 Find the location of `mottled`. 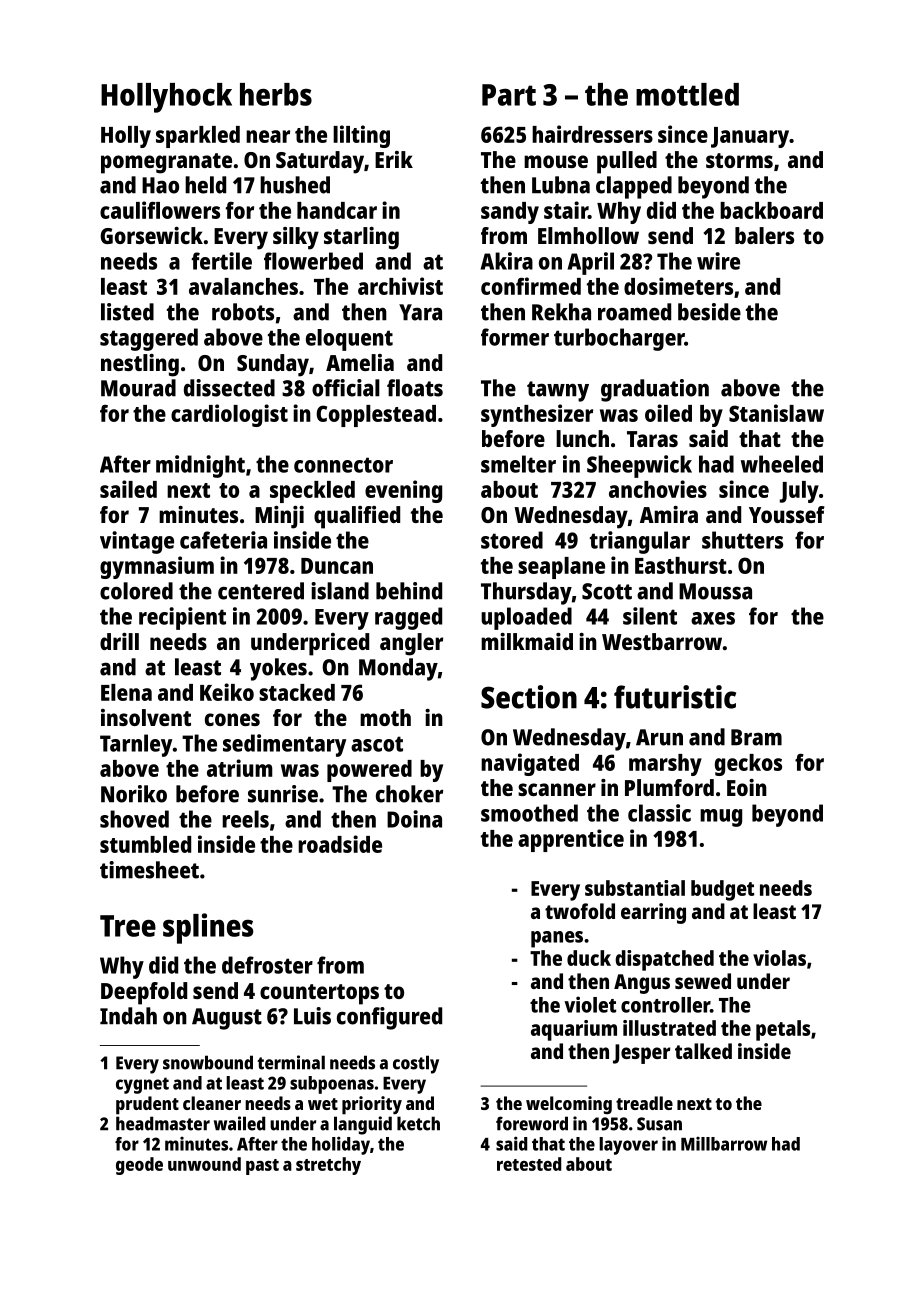

mottled is located at coordinates (687, 94).
